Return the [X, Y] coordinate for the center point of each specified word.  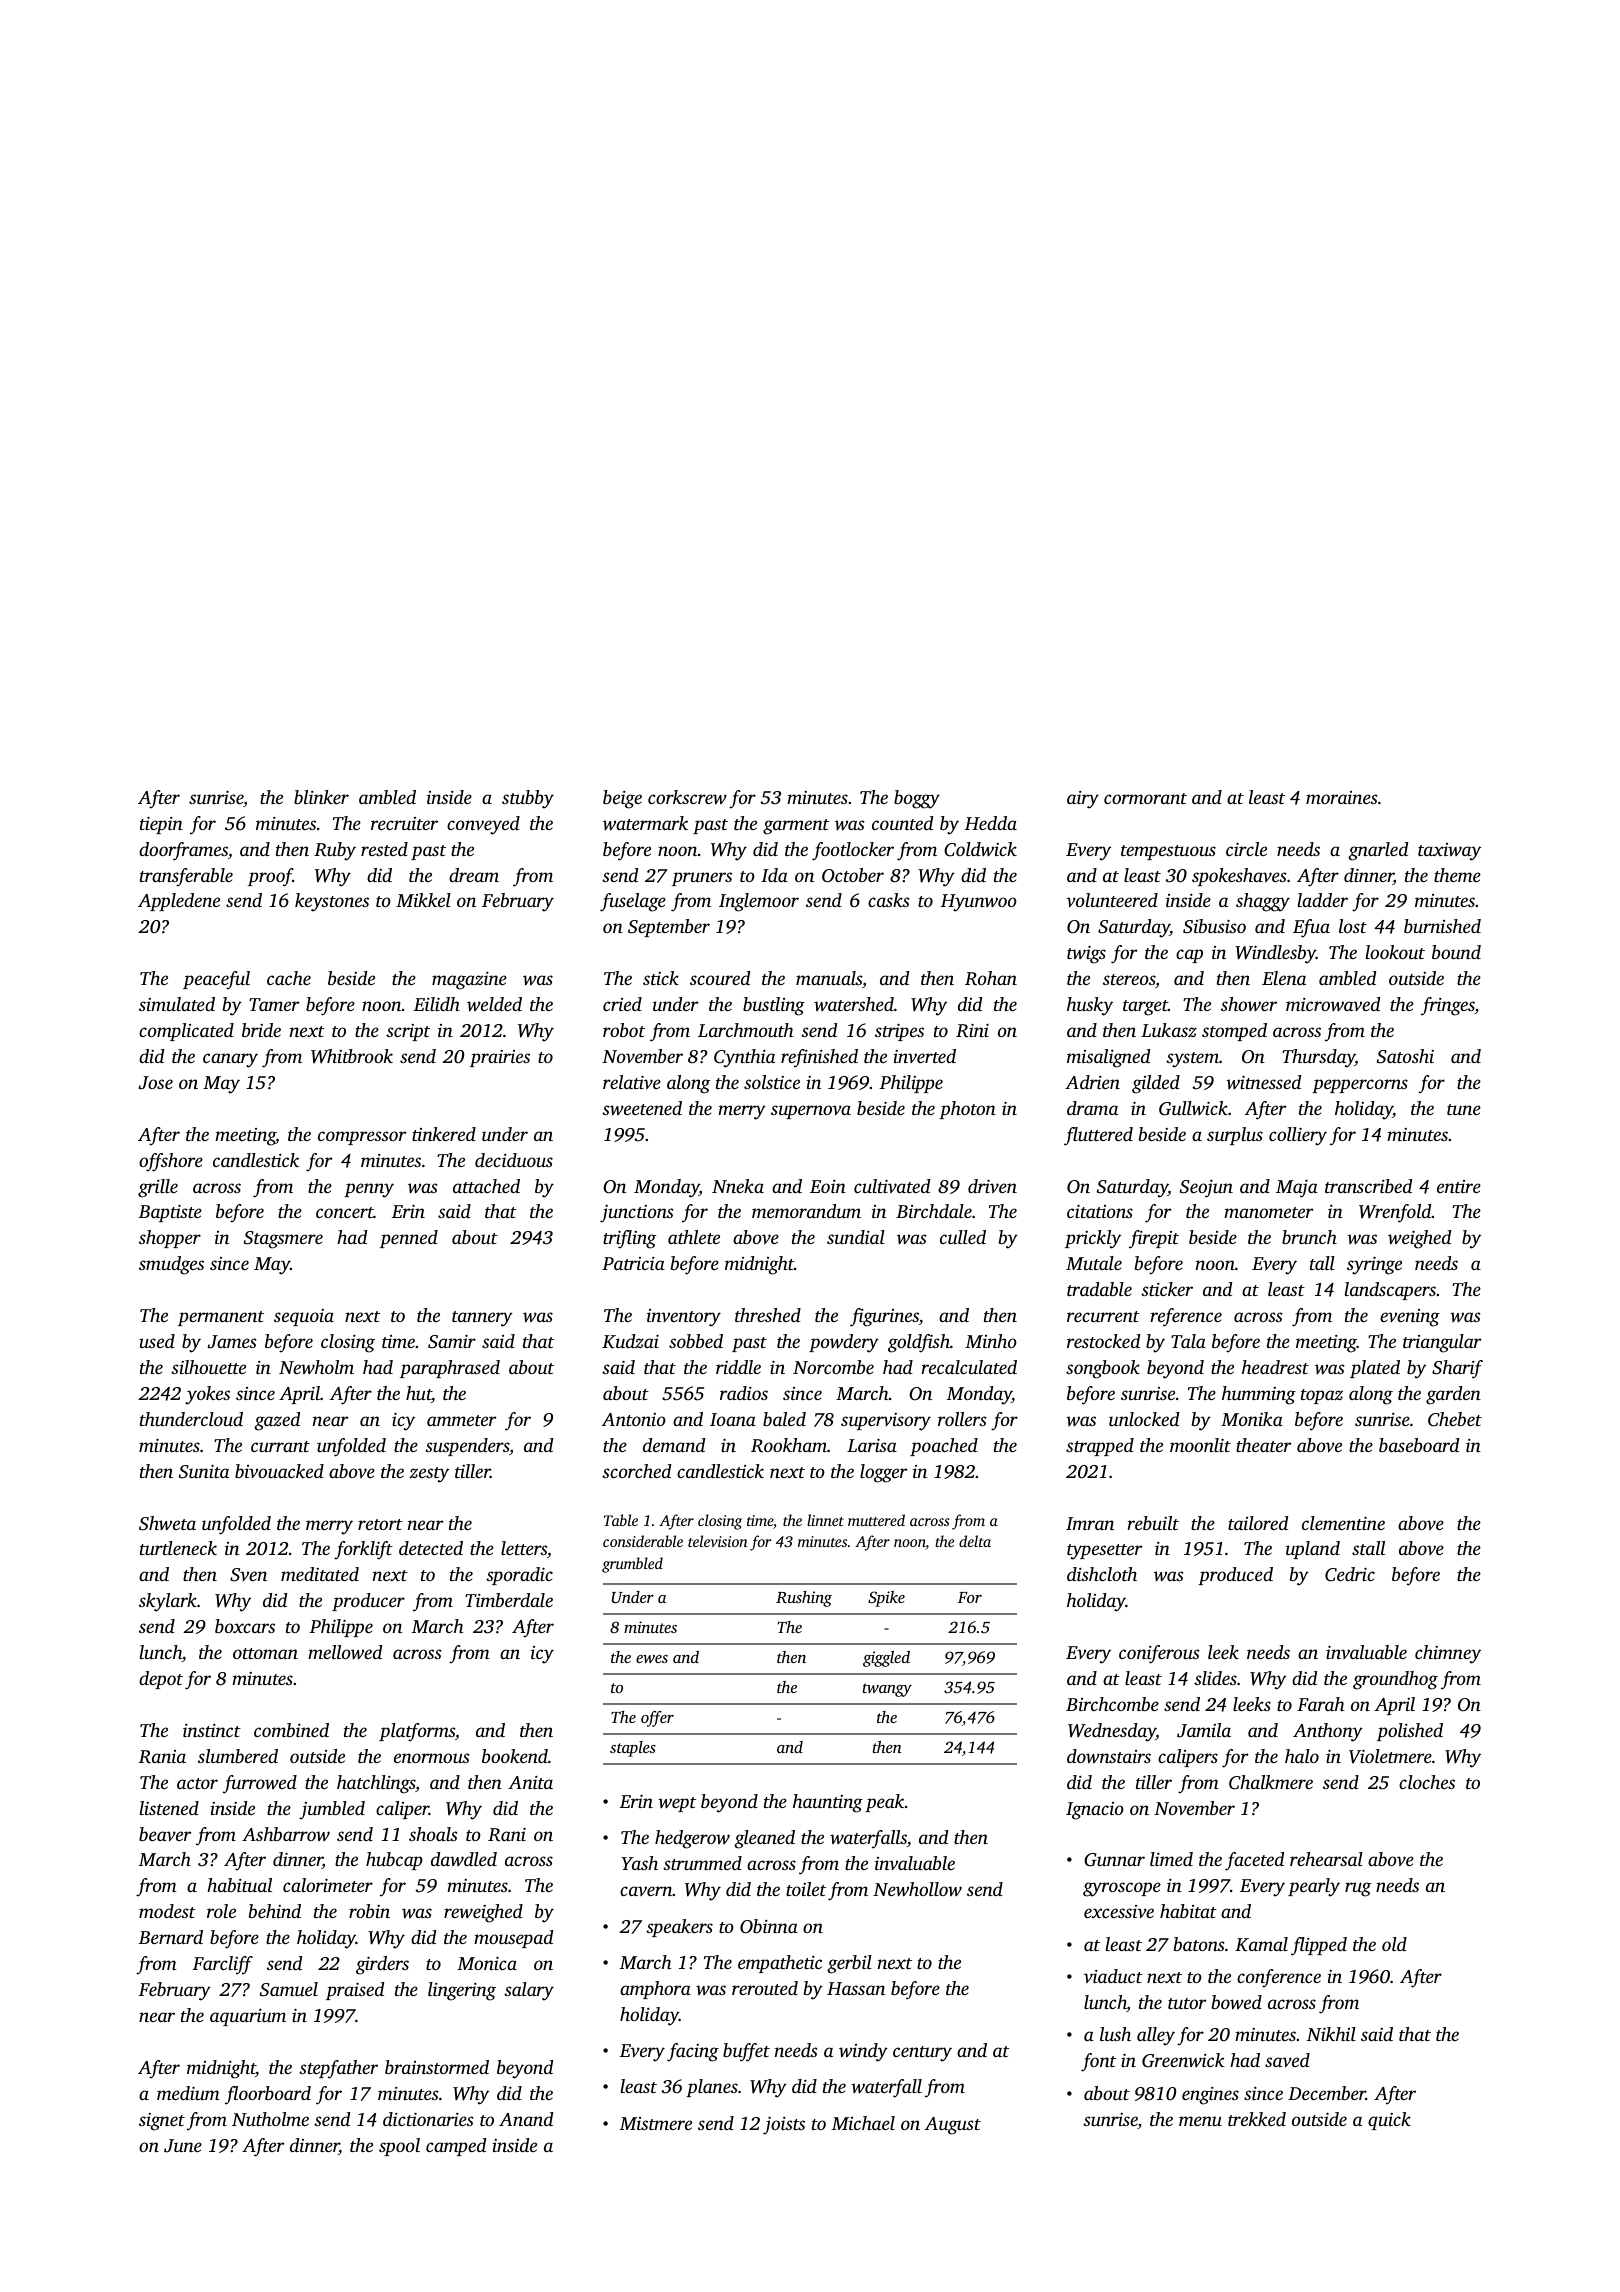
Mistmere [656, 2123]
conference [1279, 1978]
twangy [887, 1690]
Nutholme [270, 2119]
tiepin [161, 825]
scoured [720, 978]
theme [1457, 875]
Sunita [204, 1472]
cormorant [1145, 798]
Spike [886, 1599]
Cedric [1350, 1574]
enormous [432, 1758]
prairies [500, 1058]
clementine [1343, 1523]
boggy [917, 799]
